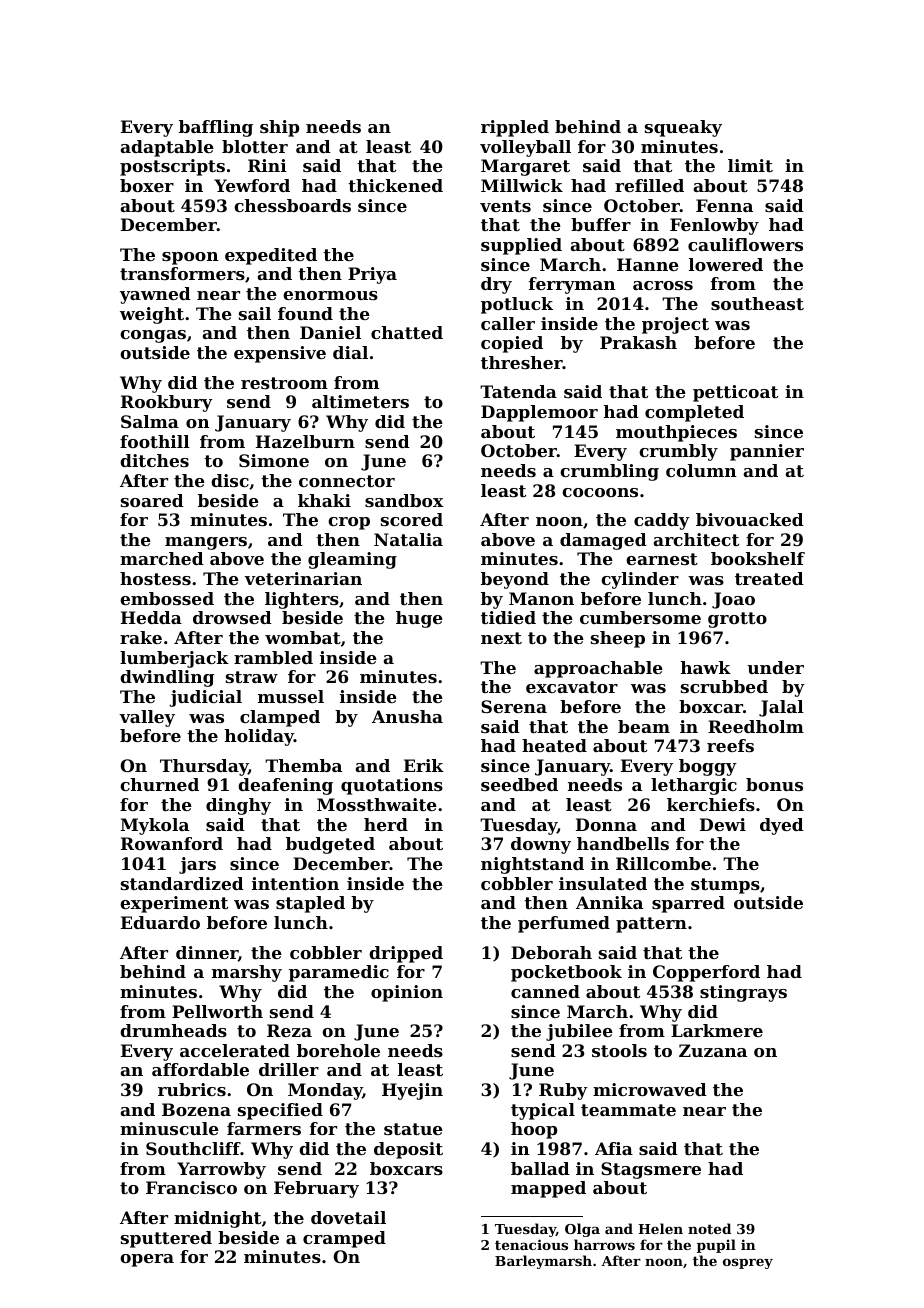 This image has height=1308, width=924. What do you see at coordinates (724, 205) in the image?
I see `Fenna` at bounding box center [724, 205].
